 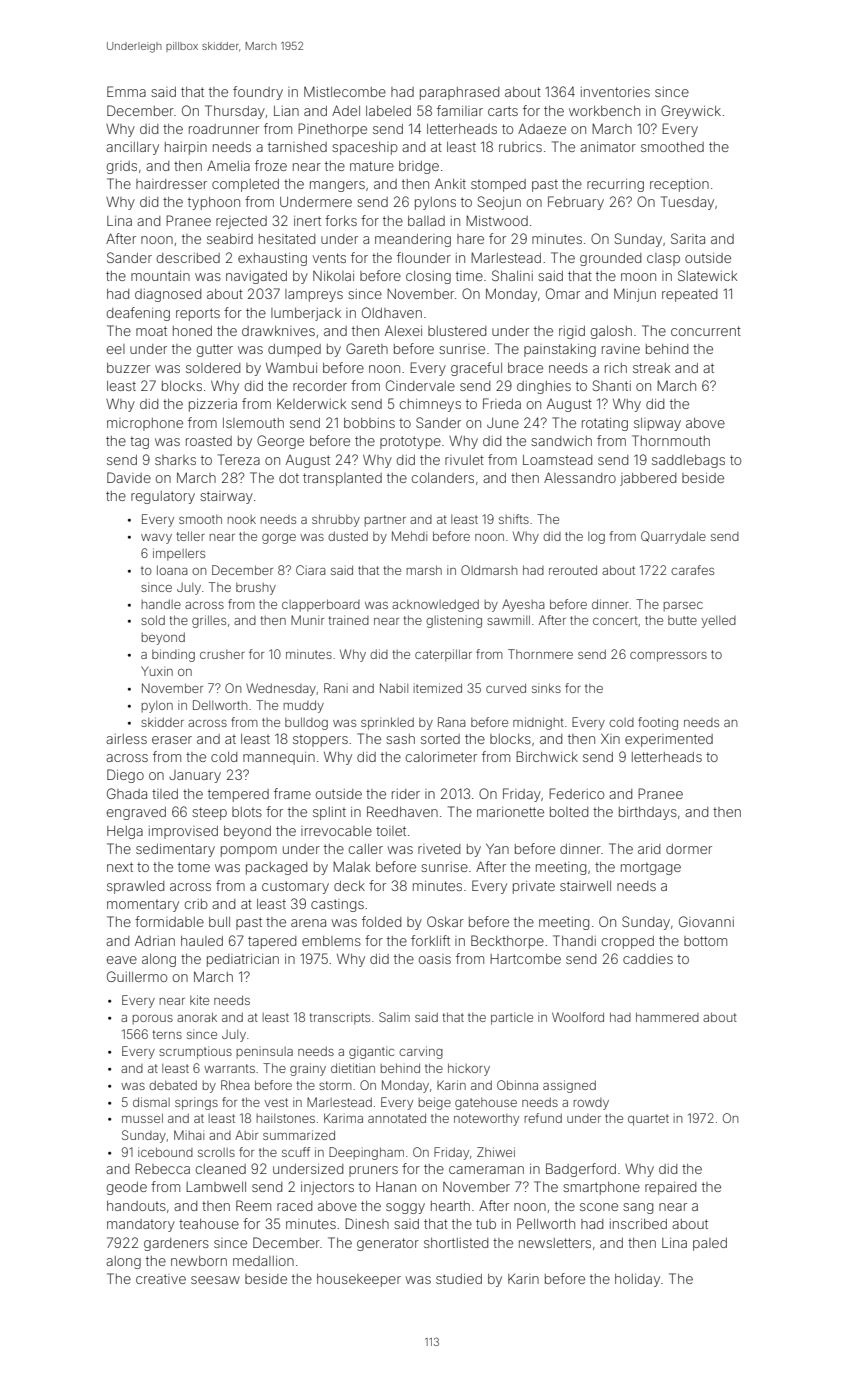 What do you see at coordinates (435, 1103) in the screenshot?
I see `beige` at bounding box center [435, 1103].
